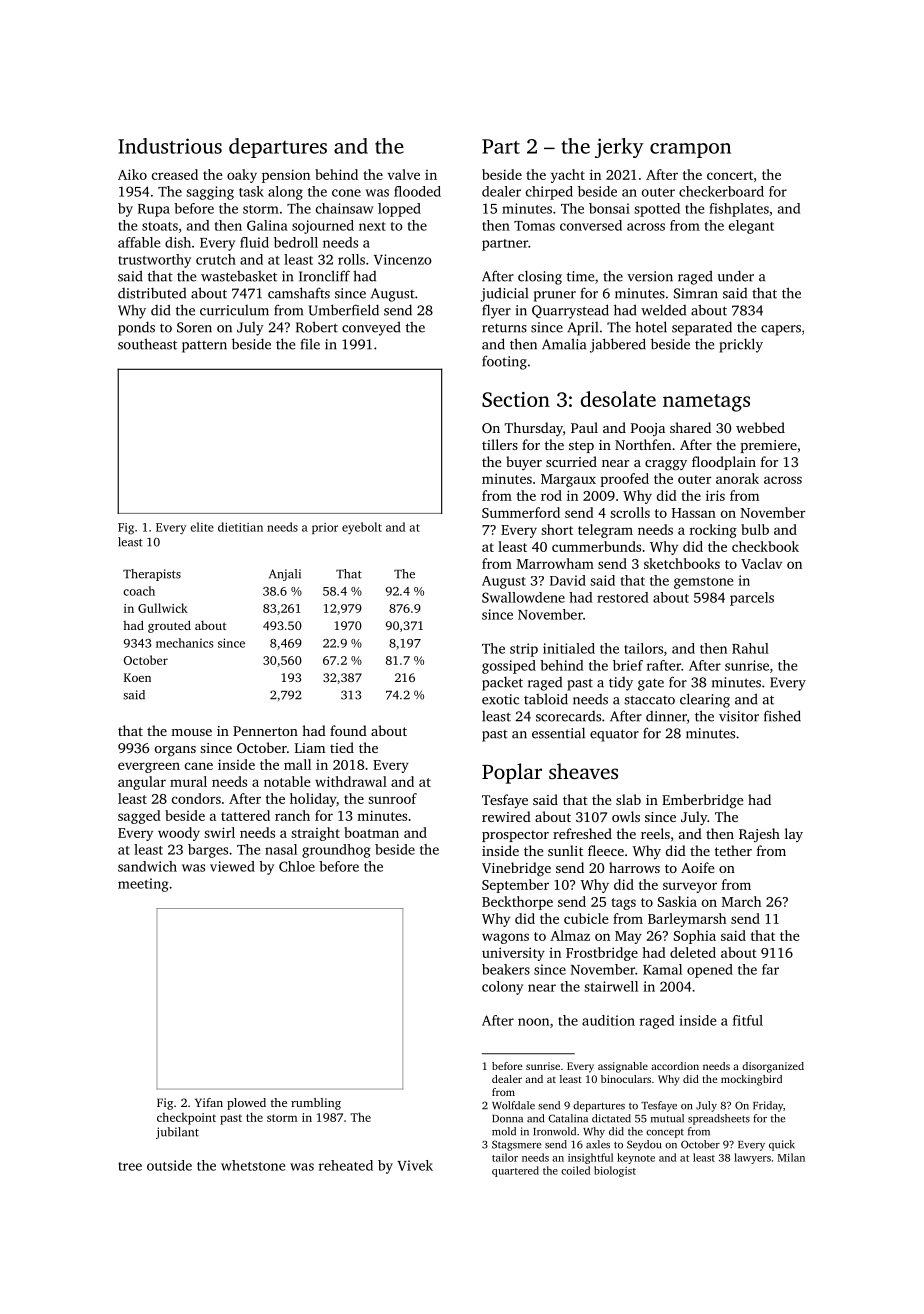 Image resolution: width=924 pixels, height=1314 pixels. What do you see at coordinates (650, 276) in the screenshot?
I see `version` at bounding box center [650, 276].
